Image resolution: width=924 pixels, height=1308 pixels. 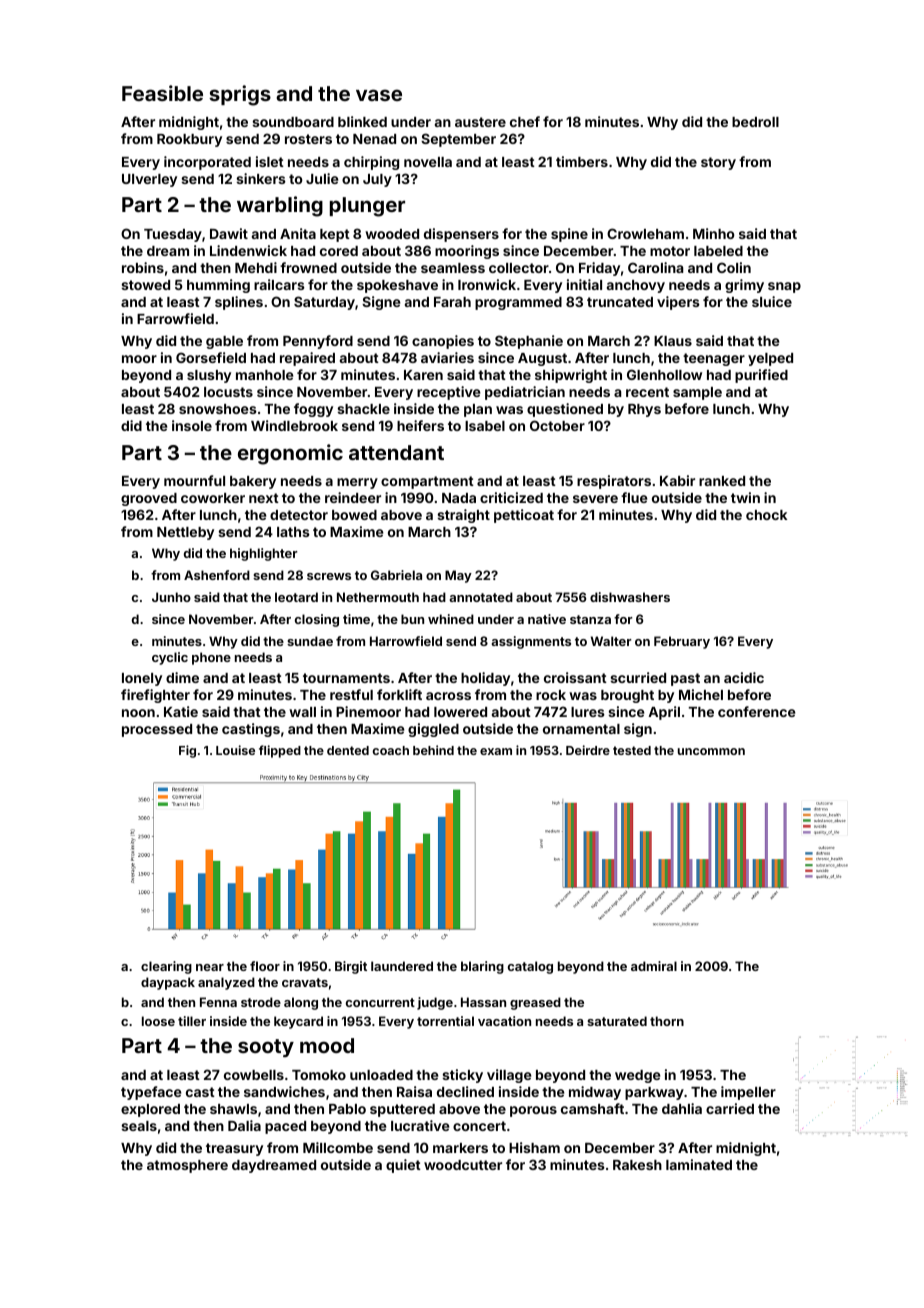 What do you see at coordinates (406, 641) in the page?
I see `Harrowfield` at bounding box center [406, 641].
